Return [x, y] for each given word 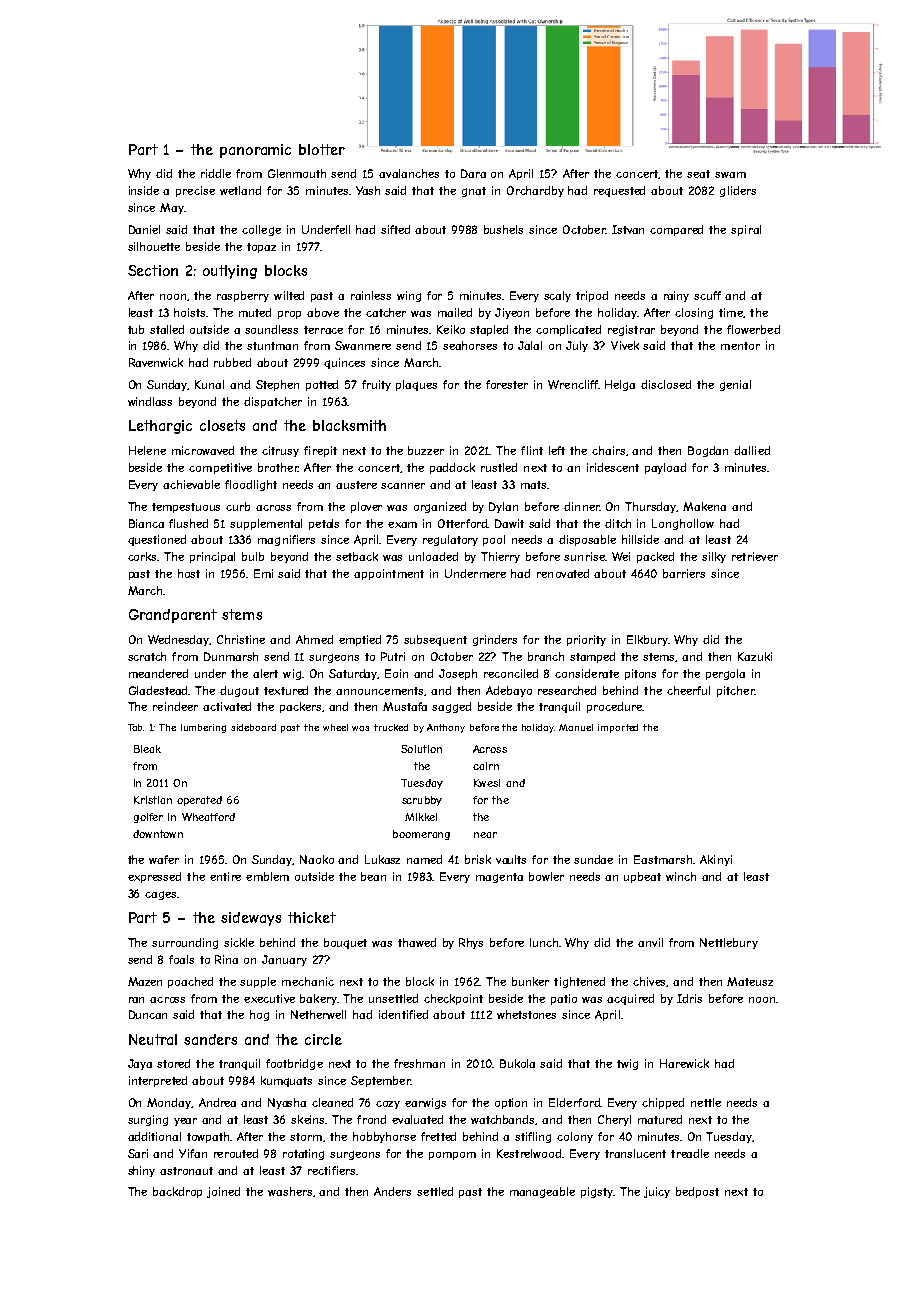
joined [223, 1192]
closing [694, 313]
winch [681, 876]
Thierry [500, 557]
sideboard [253, 727]
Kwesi [487, 783]
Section [153, 270]
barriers [684, 573]
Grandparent [173, 616]
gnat [474, 192]
